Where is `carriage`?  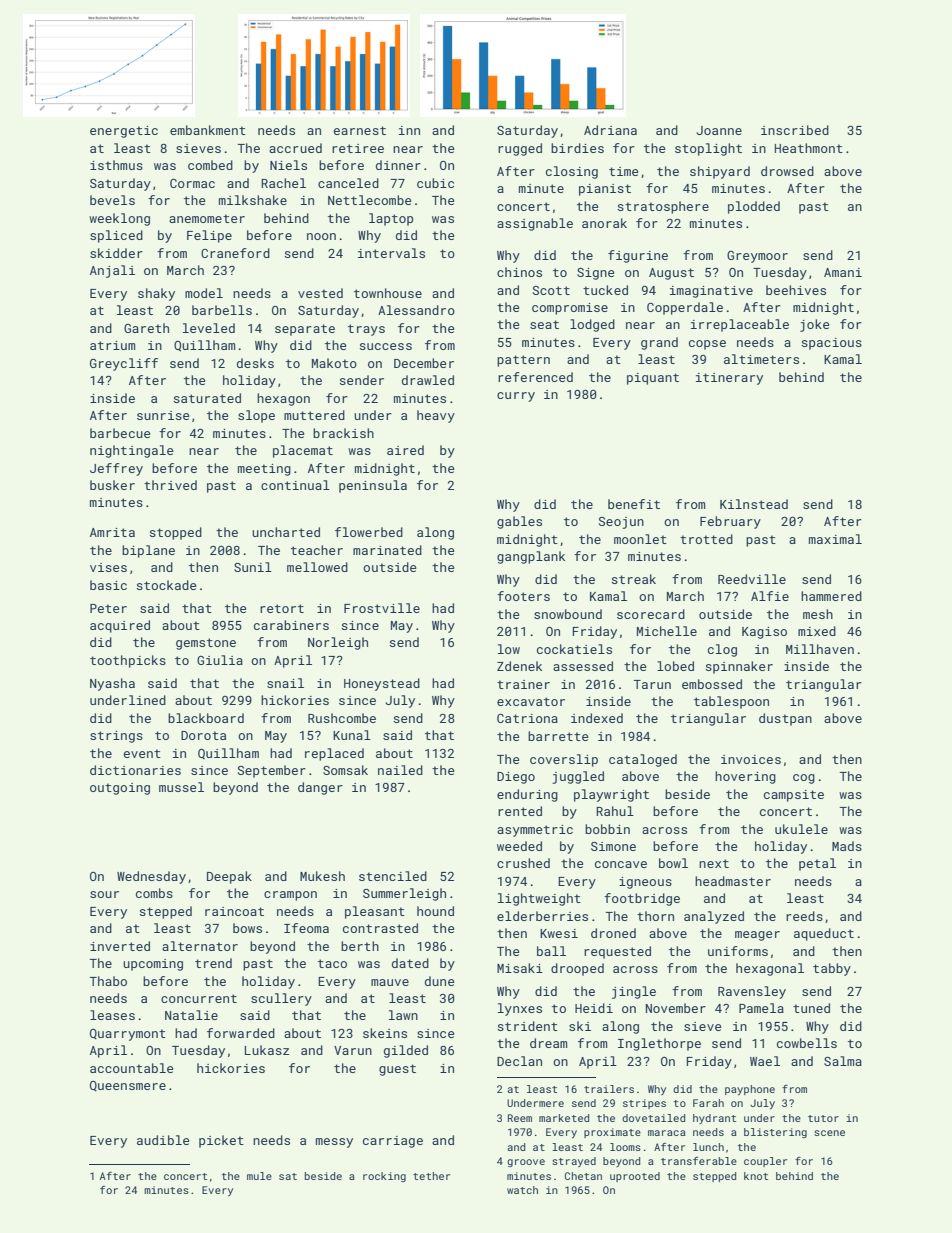
carriage is located at coordinates (393, 1142).
